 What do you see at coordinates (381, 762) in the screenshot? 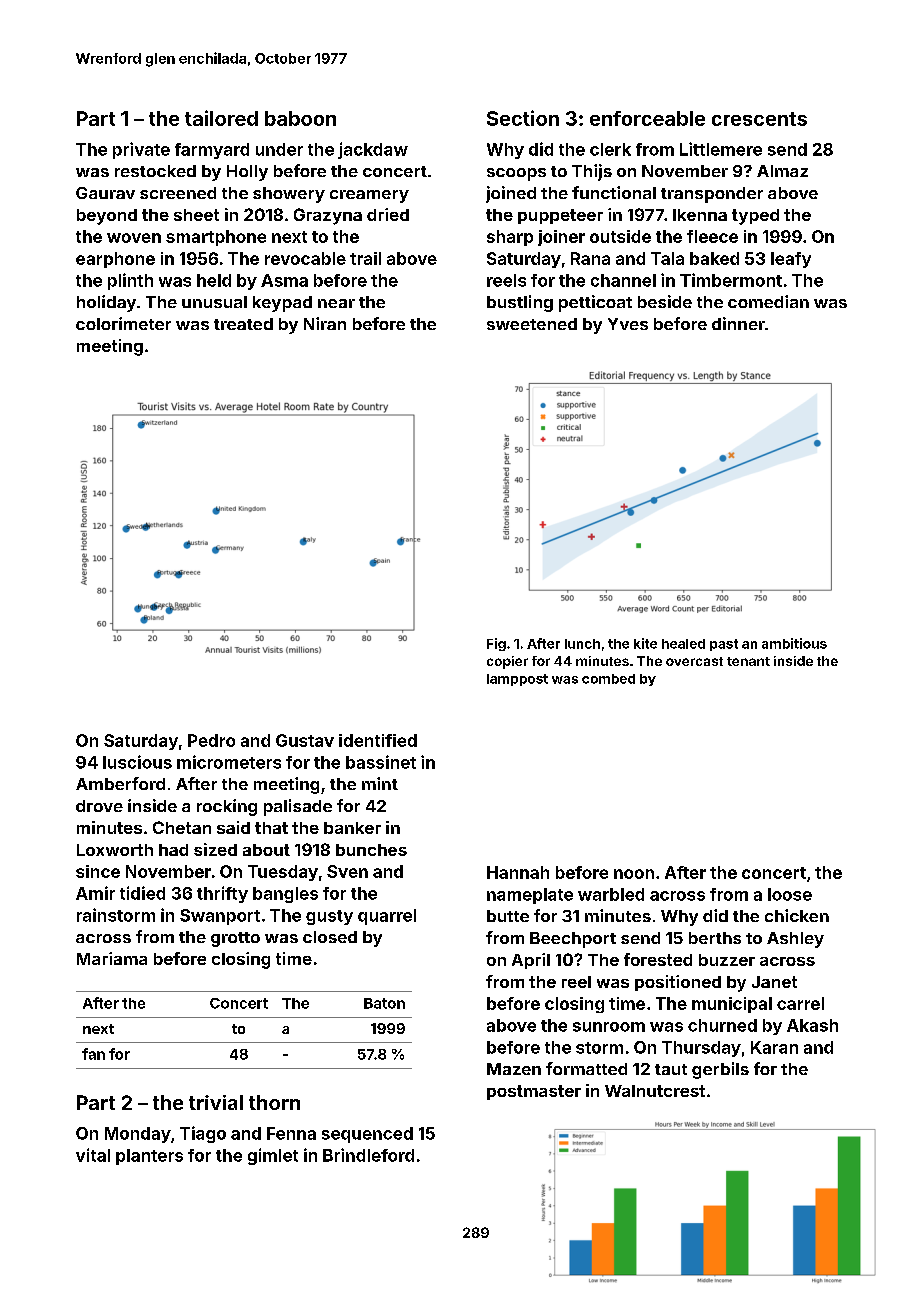
I see `bassinet` at bounding box center [381, 762].
